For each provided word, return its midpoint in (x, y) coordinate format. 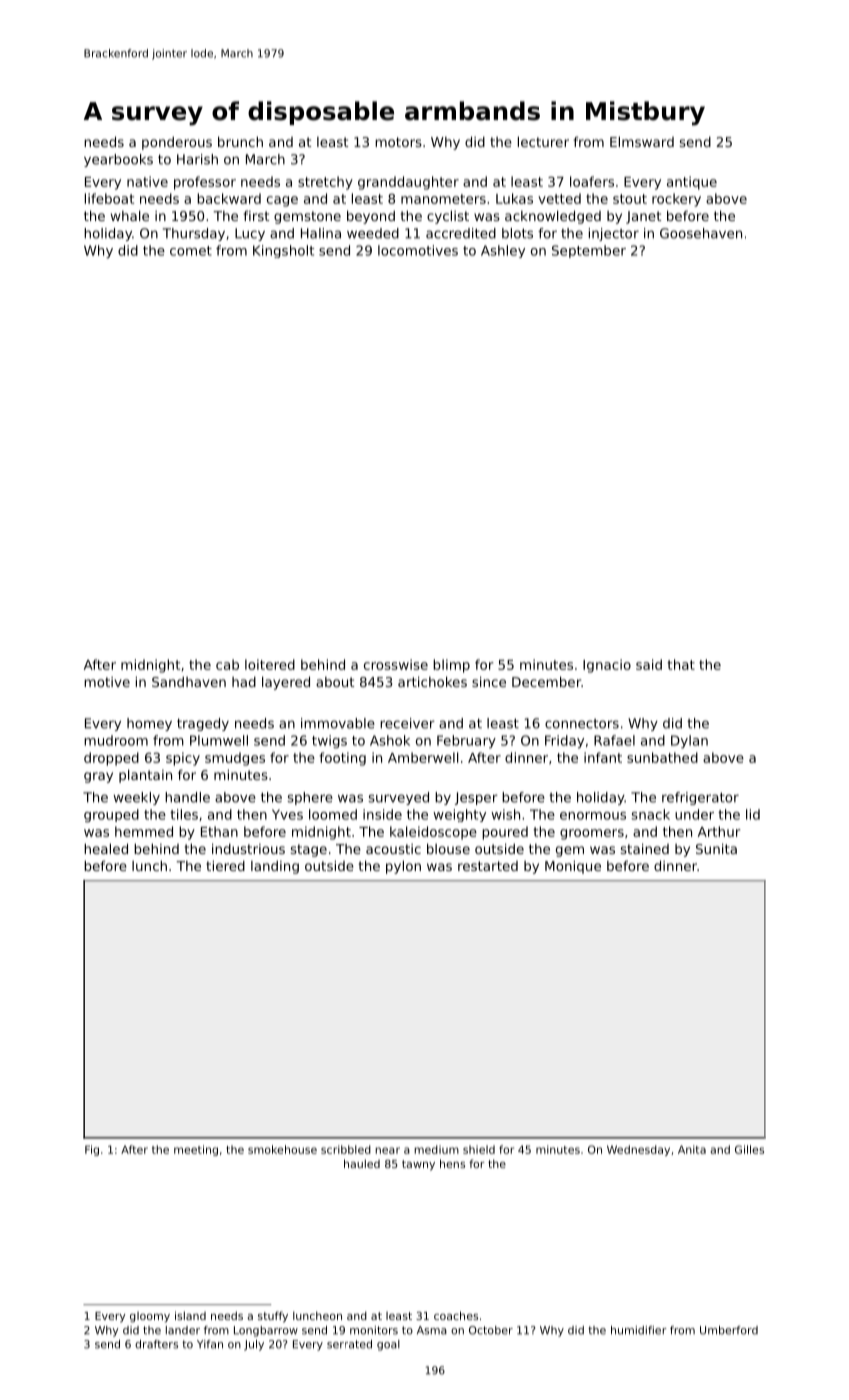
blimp (451, 666)
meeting (196, 1150)
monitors (374, 1330)
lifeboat (109, 198)
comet (191, 251)
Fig (92, 1150)
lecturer (543, 141)
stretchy (325, 183)
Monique (573, 867)
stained (645, 848)
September (589, 251)
